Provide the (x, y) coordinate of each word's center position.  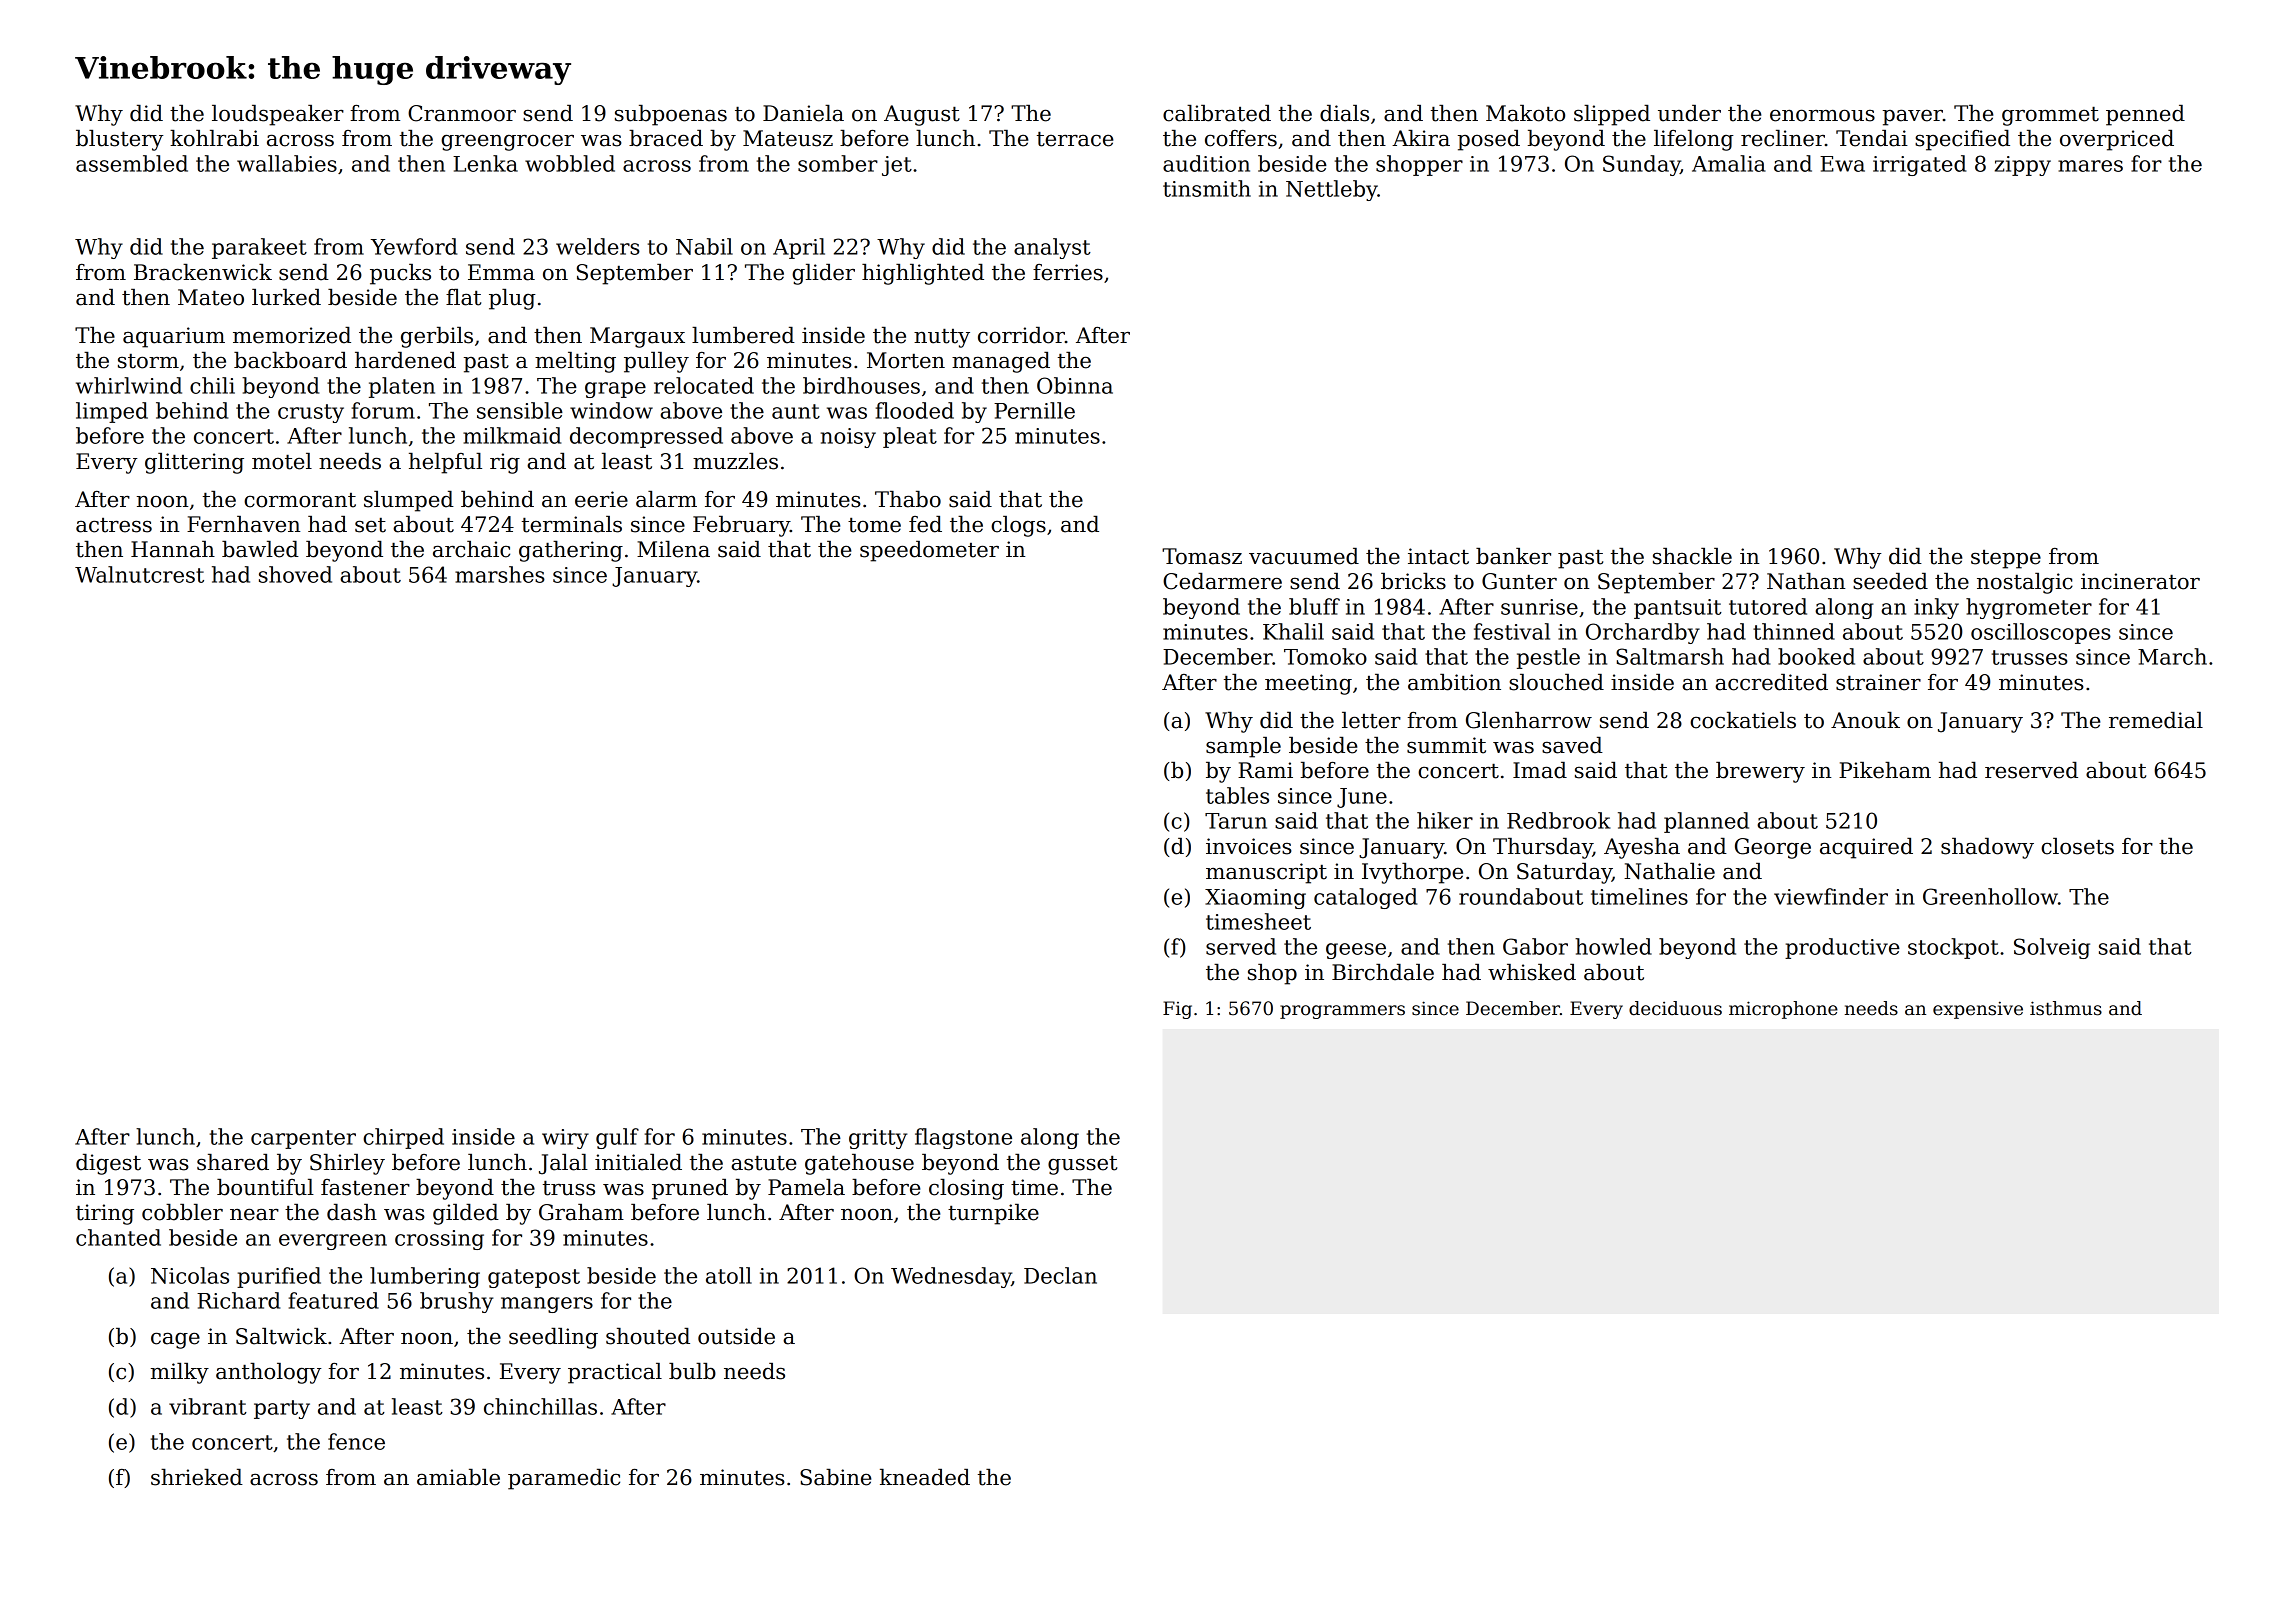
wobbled (570, 163)
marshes (500, 574)
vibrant (208, 1406)
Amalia (1729, 163)
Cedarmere (1222, 581)
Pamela (806, 1187)
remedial (2156, 720)
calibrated (1217, 113)
